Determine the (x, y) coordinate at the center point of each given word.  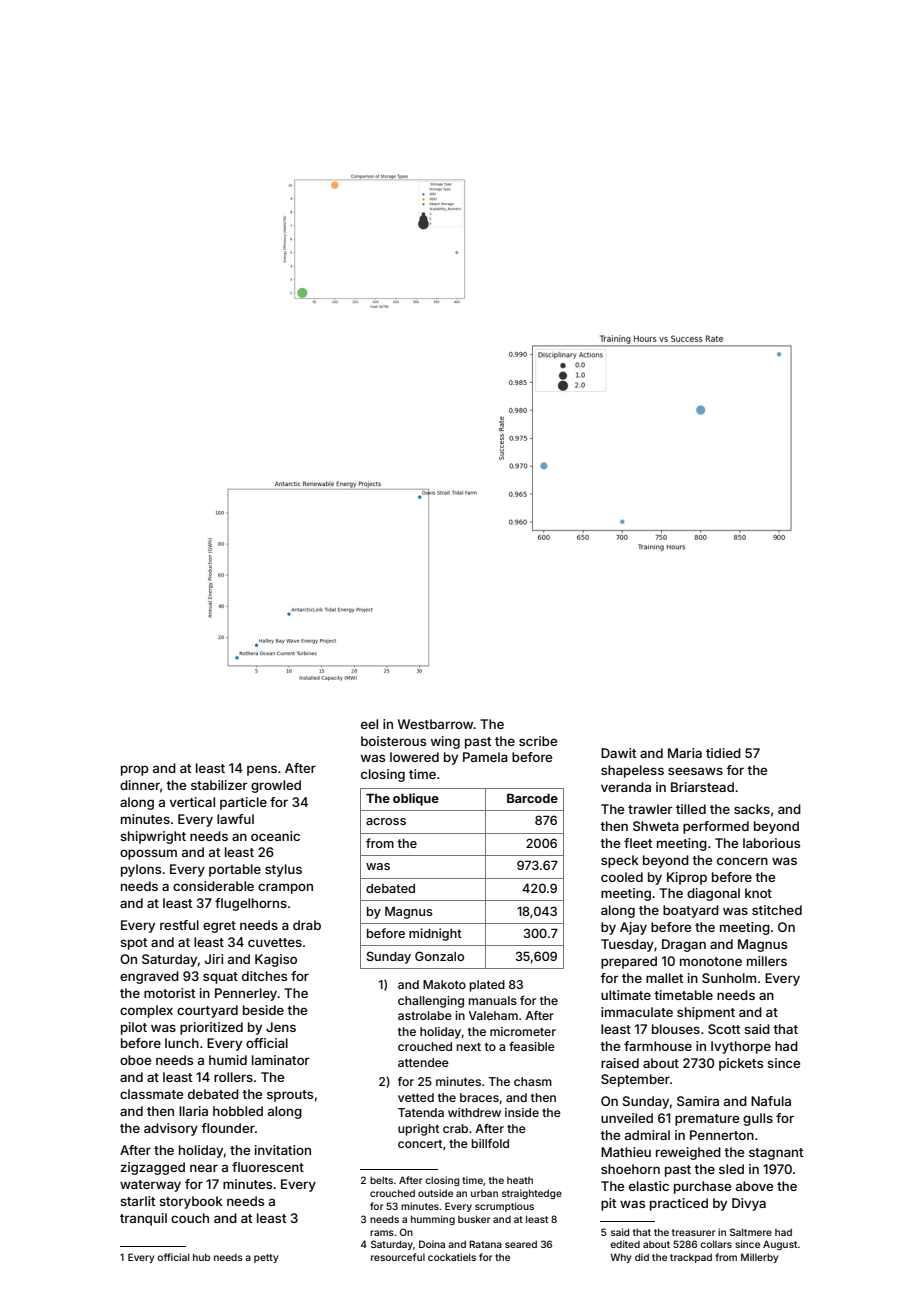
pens (262, 770)
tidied (723, 753)
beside (263, 1010)
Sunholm (729, 978)
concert (420, 1144)
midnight (435, 934)
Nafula (771, 1101)
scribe (538, 741)
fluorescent (268, 1167)
